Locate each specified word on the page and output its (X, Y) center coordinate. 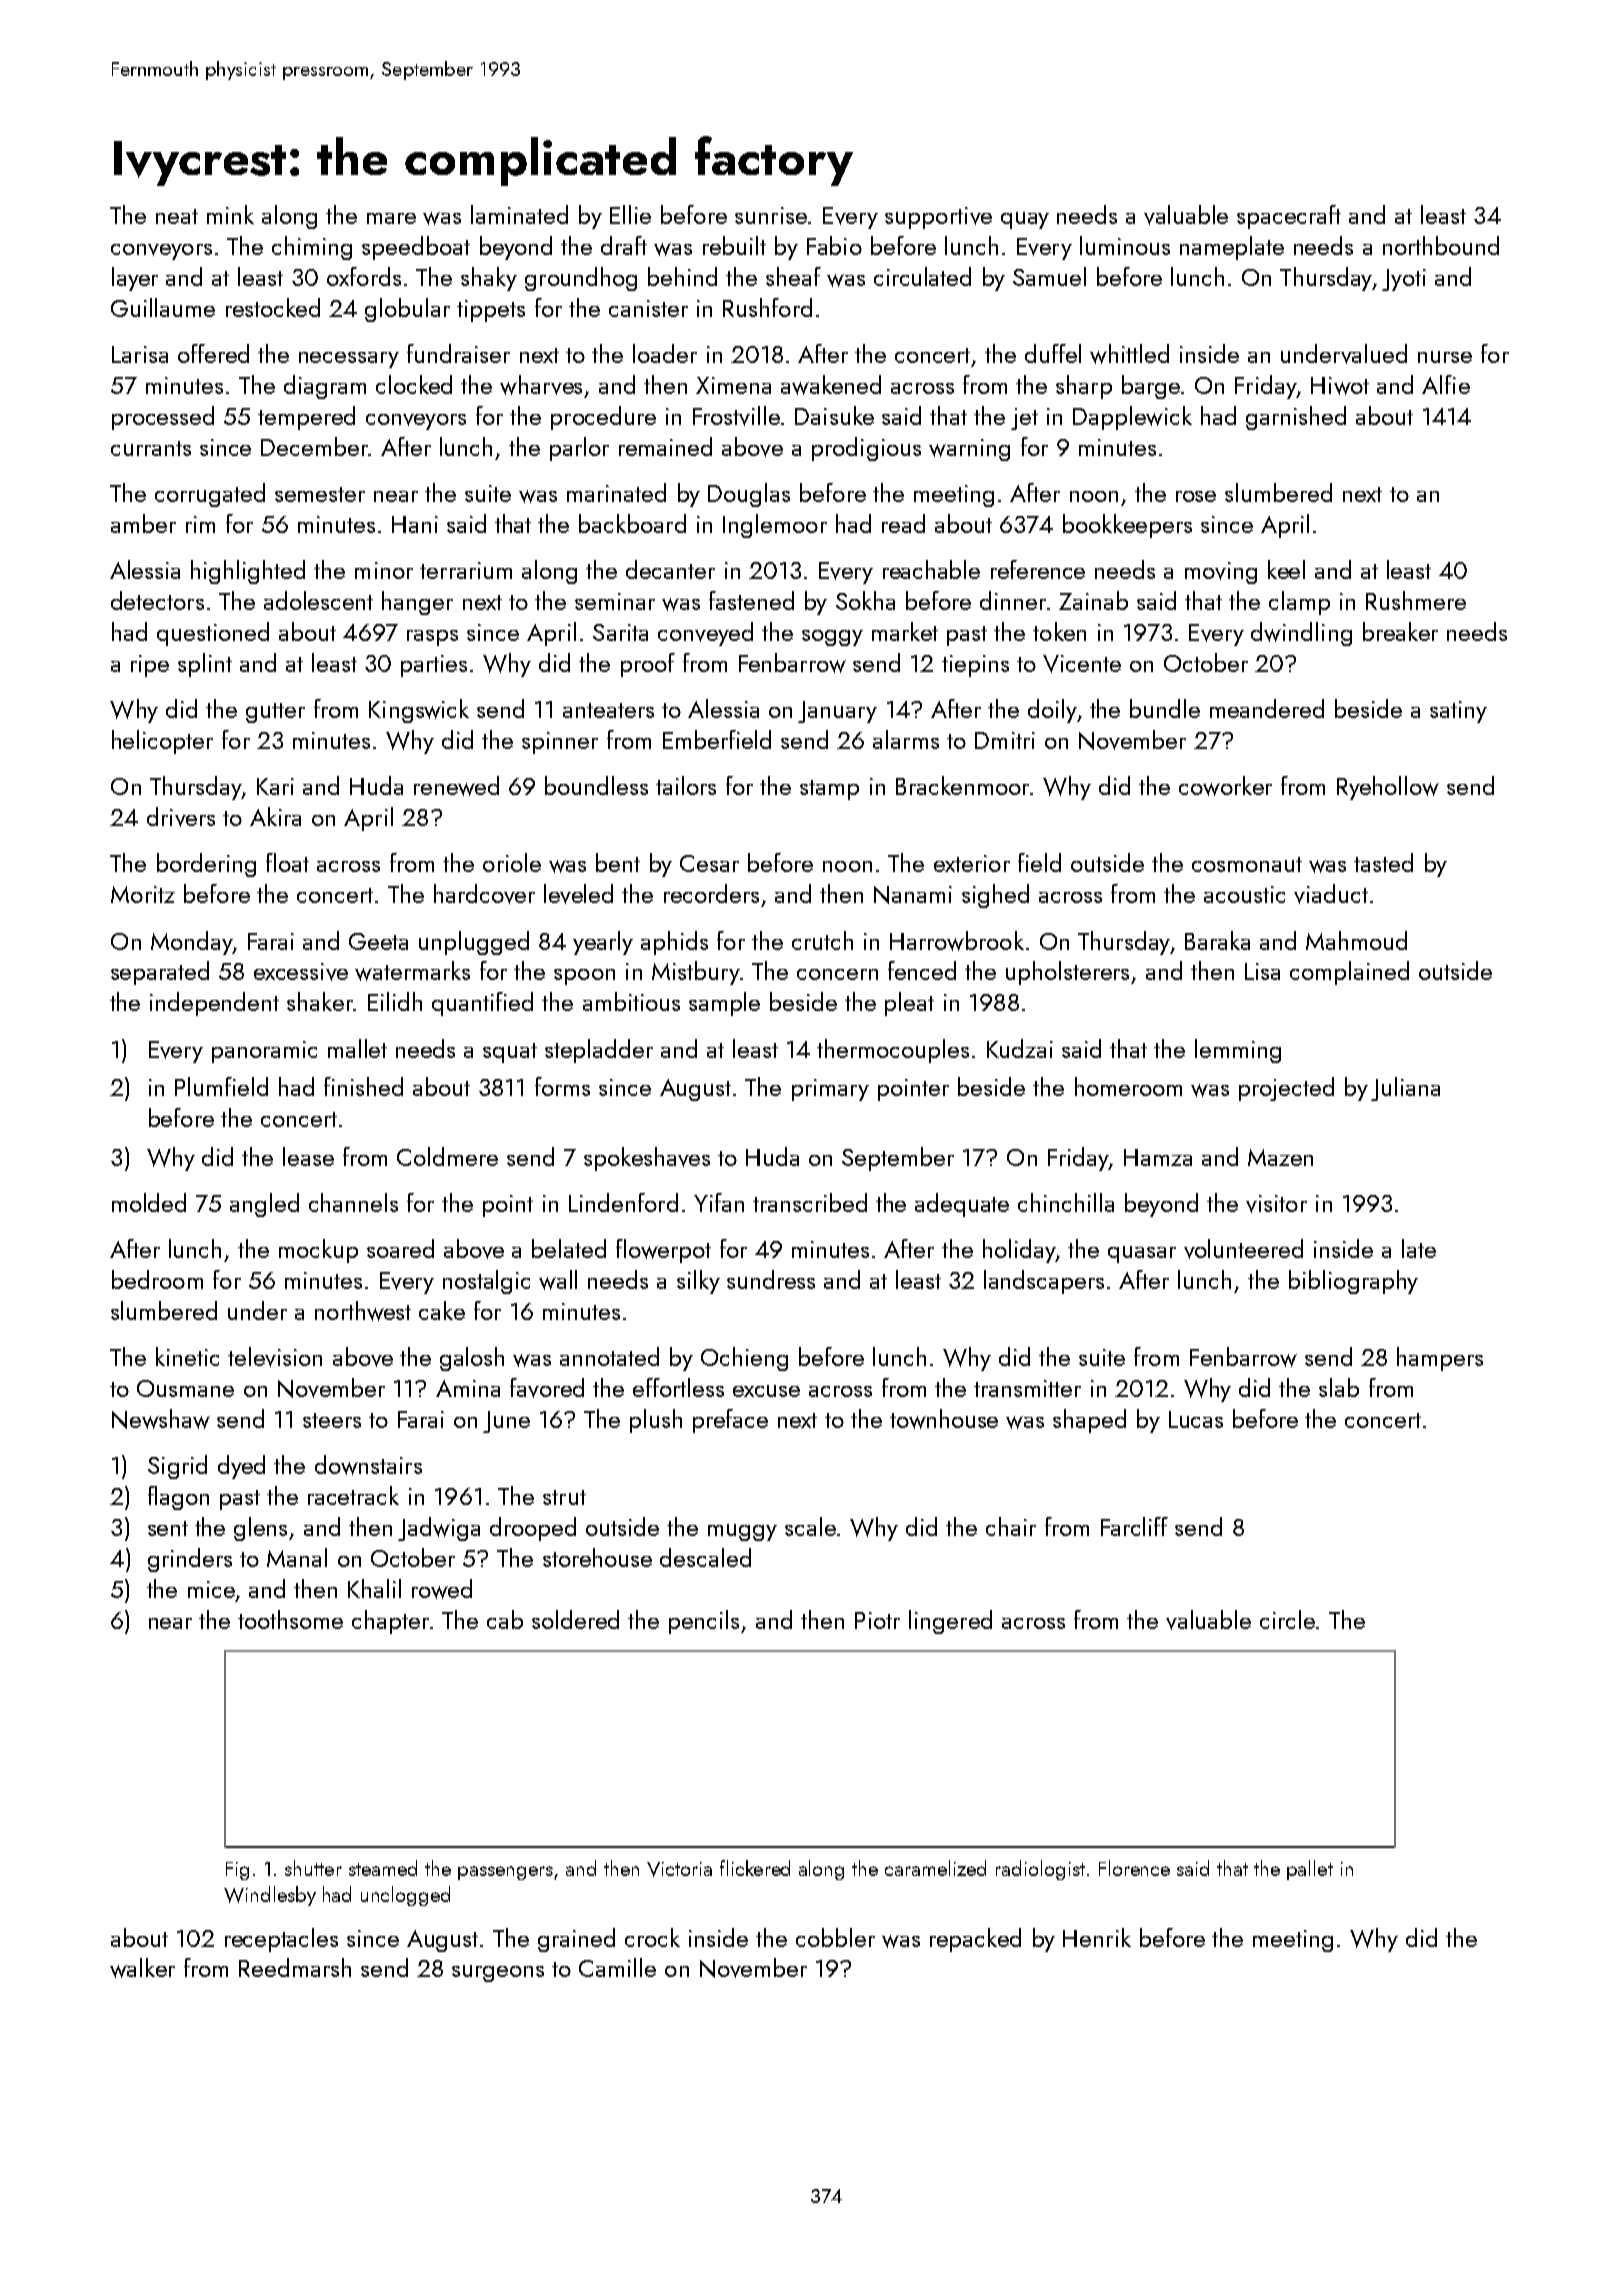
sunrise (771, 215)
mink (230, 214)
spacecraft (1289, 217)
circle (1287, 1619)
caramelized (935, 1868)
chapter (390, 1622)
